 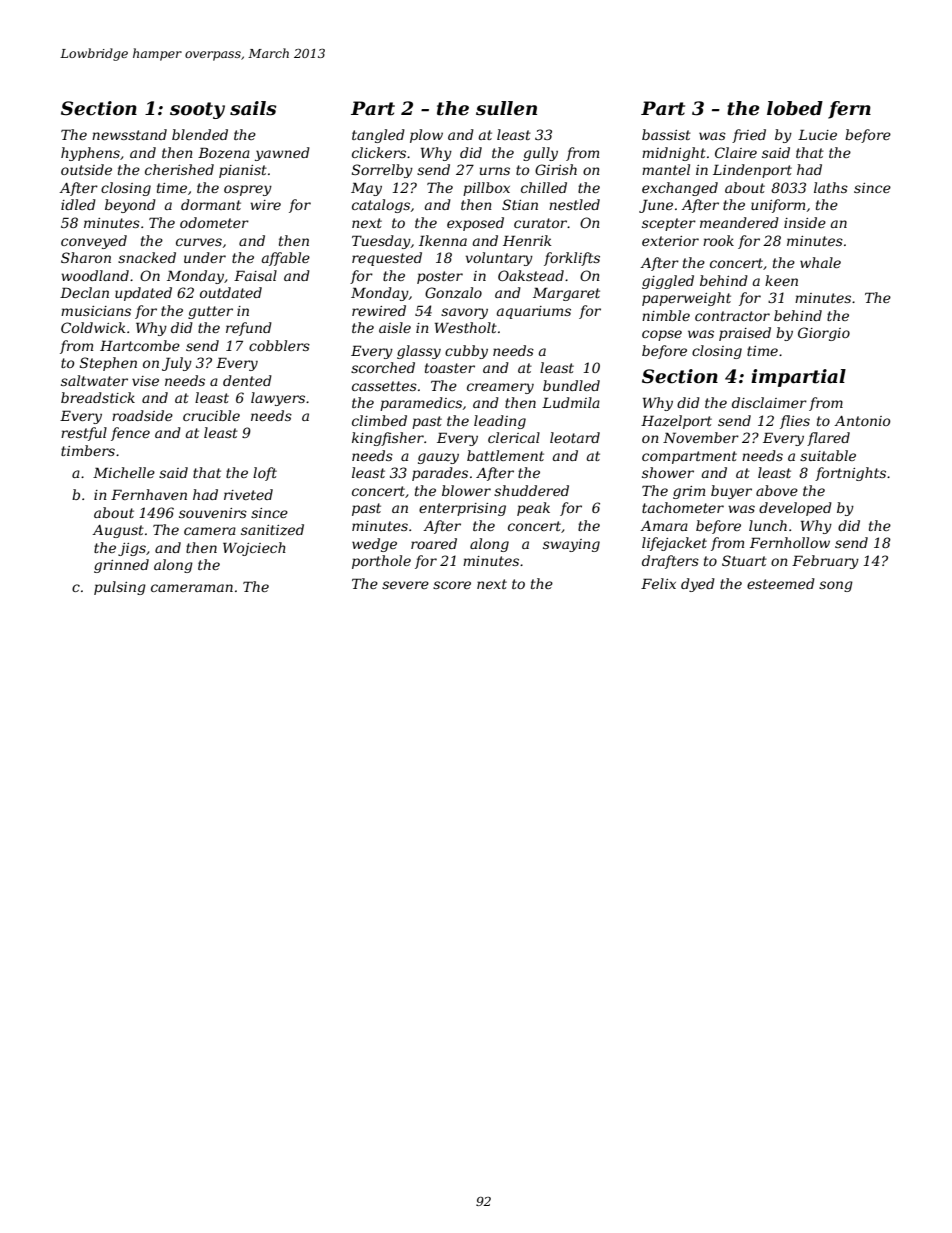 I want to click on aquariums, so click(x=534, y=312).
